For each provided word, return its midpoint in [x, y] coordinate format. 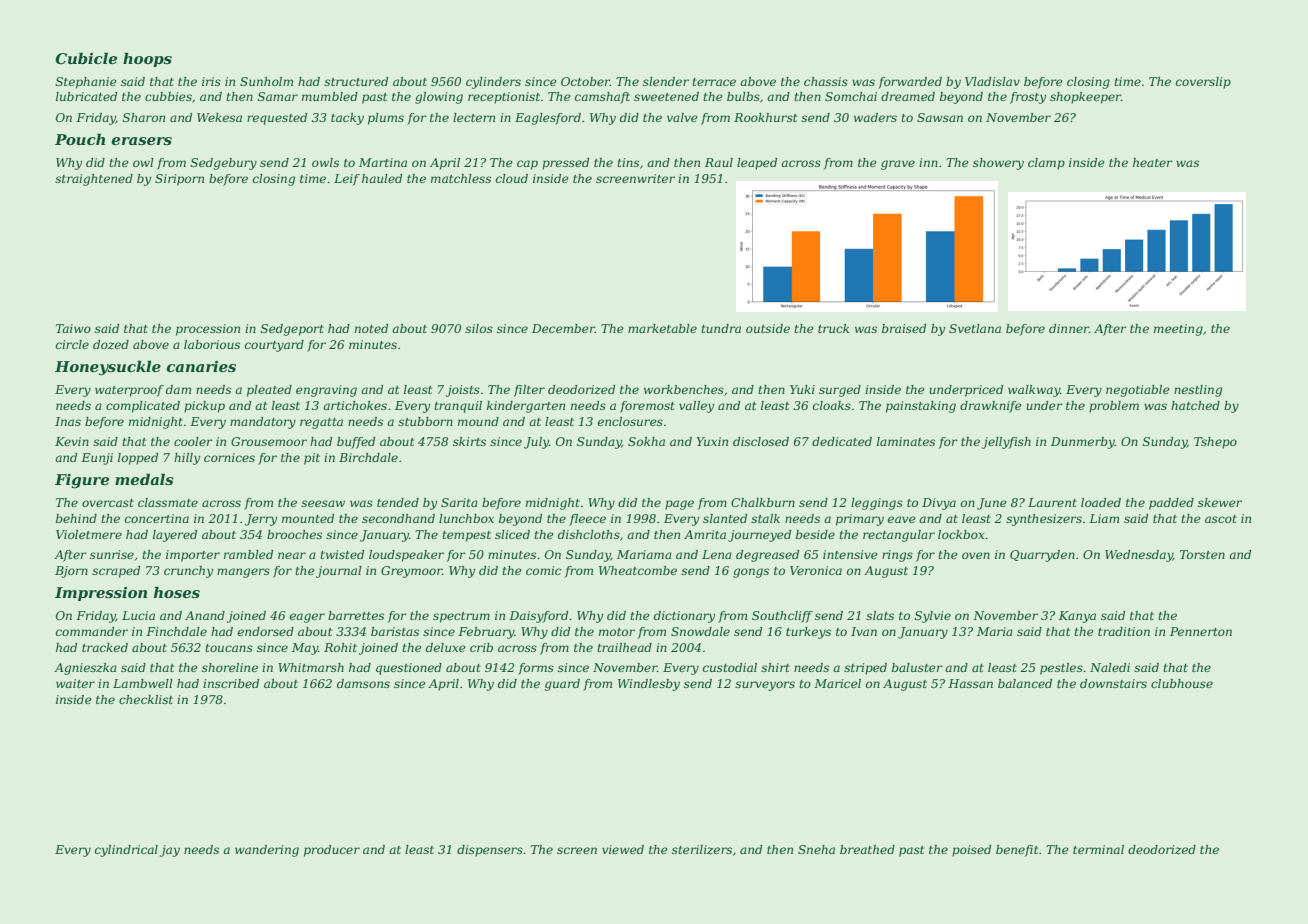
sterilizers [702, 849]
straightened [94, 180]
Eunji [97, 459]
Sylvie [933, 617]
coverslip [1203, 83]
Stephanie [86, 83]
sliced [512, 534]
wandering [267, 851]
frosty [1028, 98]
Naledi [1110, 667]
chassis [826, 81]
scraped [116, 572]
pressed [565, 164]
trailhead [624, 647]
